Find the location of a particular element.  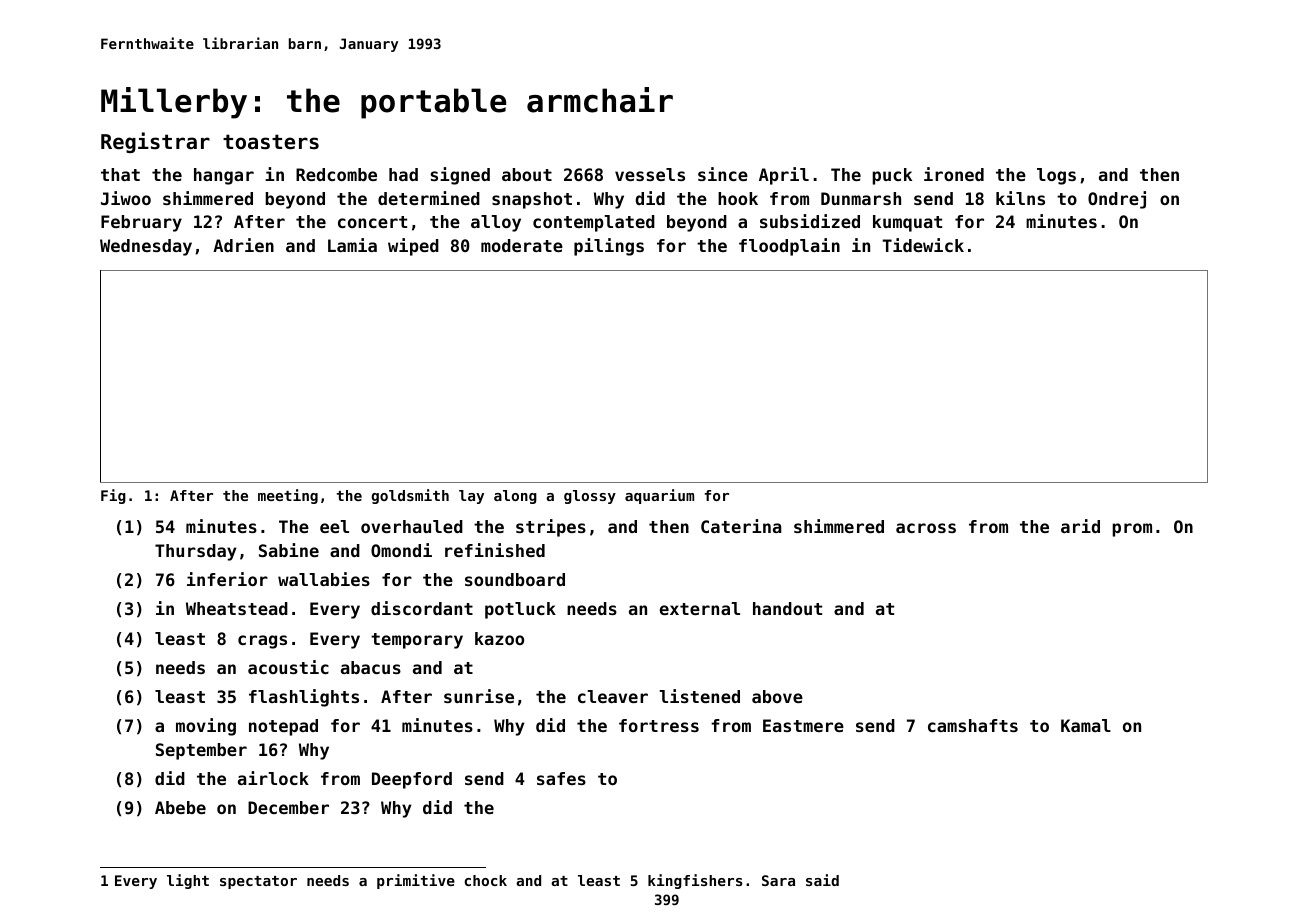

arid is located at coordinates (1080, 526).
